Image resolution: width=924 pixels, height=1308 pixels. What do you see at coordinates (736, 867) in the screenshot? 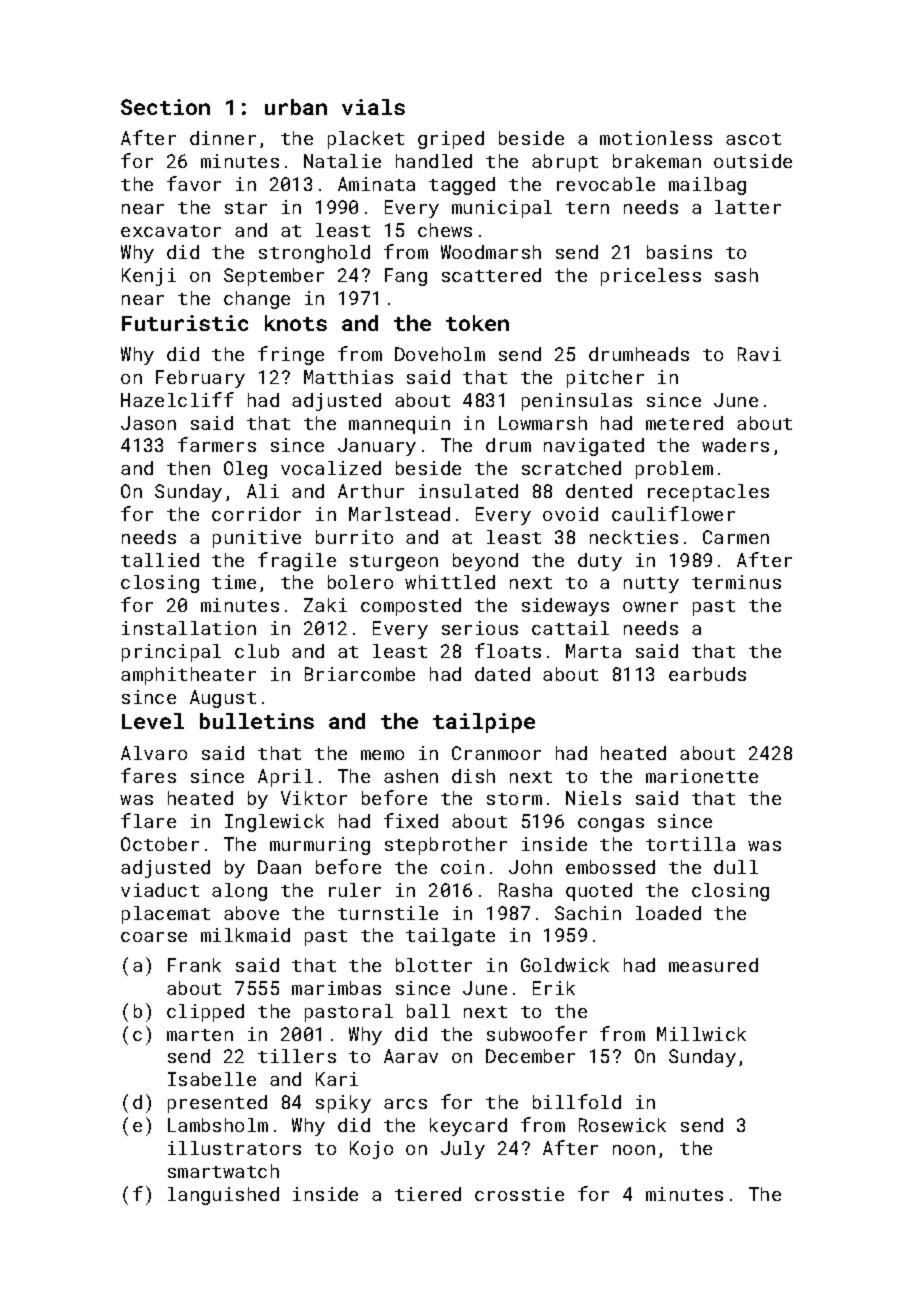
I see `dull` at bounding box center [736, 867].
